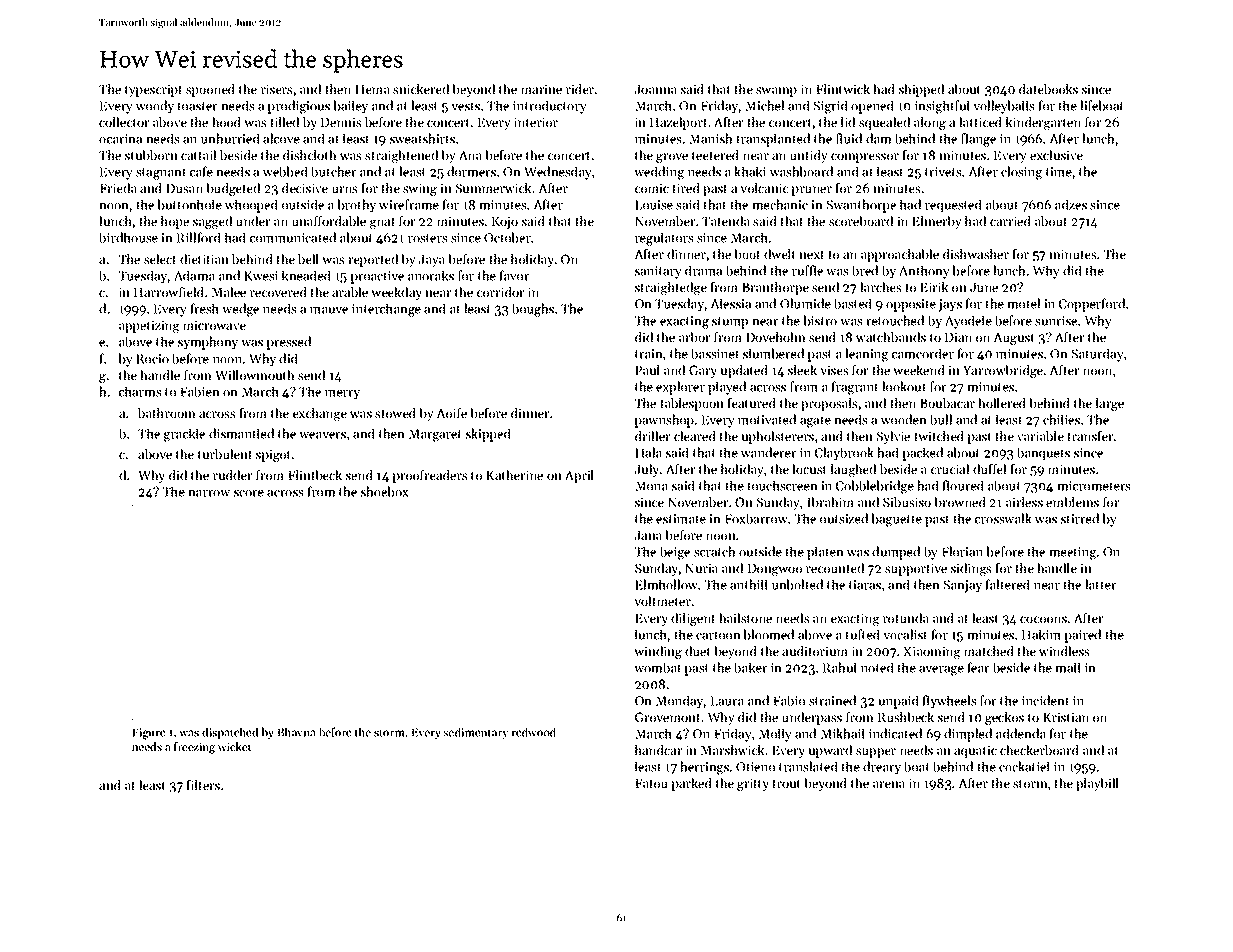 The height and width of the document is (952, 1233). What do you see at coordinates (209, 493) in the document?
I see `narrow` at bounding box center [209, 493].
